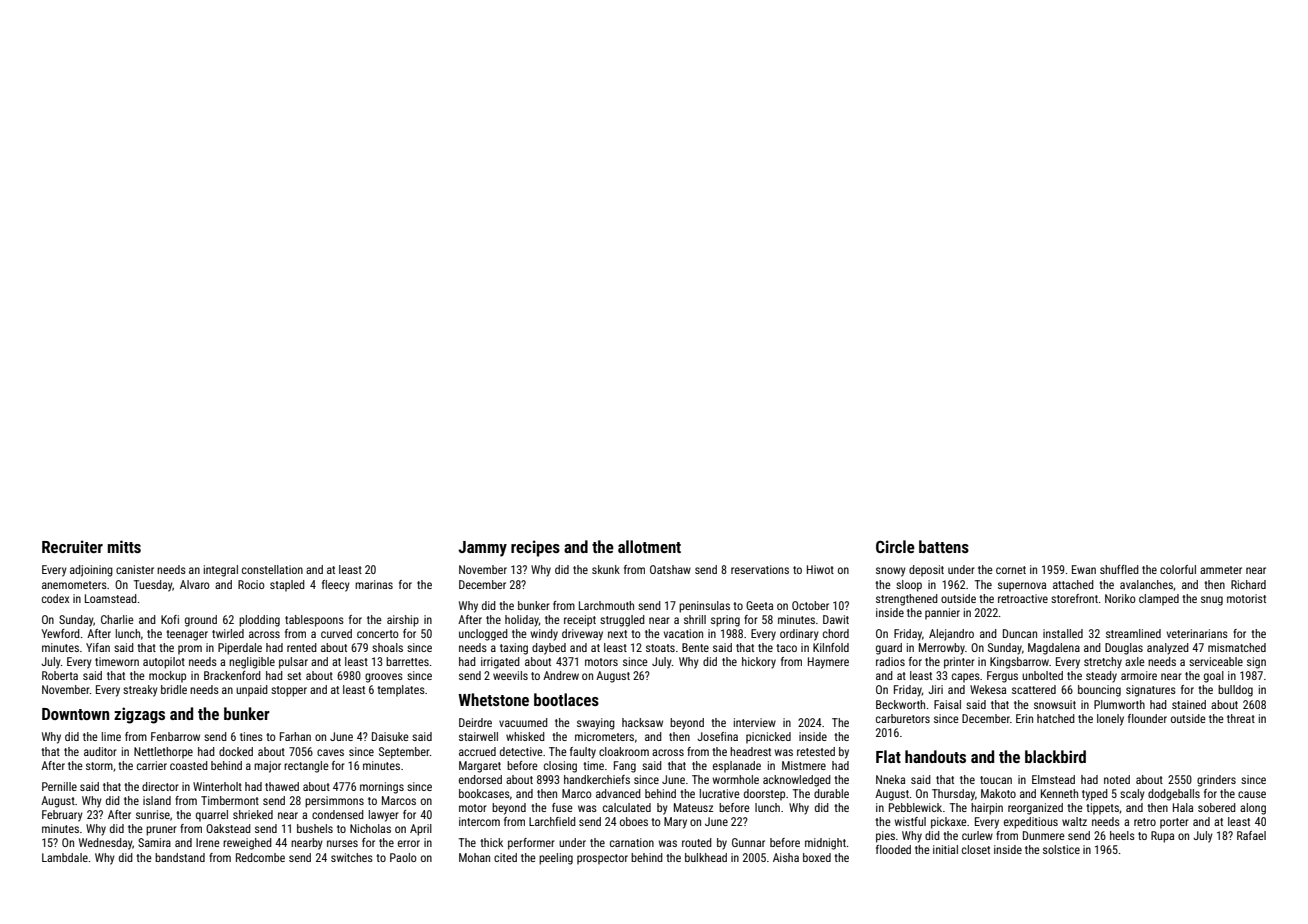 This document has height=924, width=1308. I want to click on Daisuke, so click(390, 736).
